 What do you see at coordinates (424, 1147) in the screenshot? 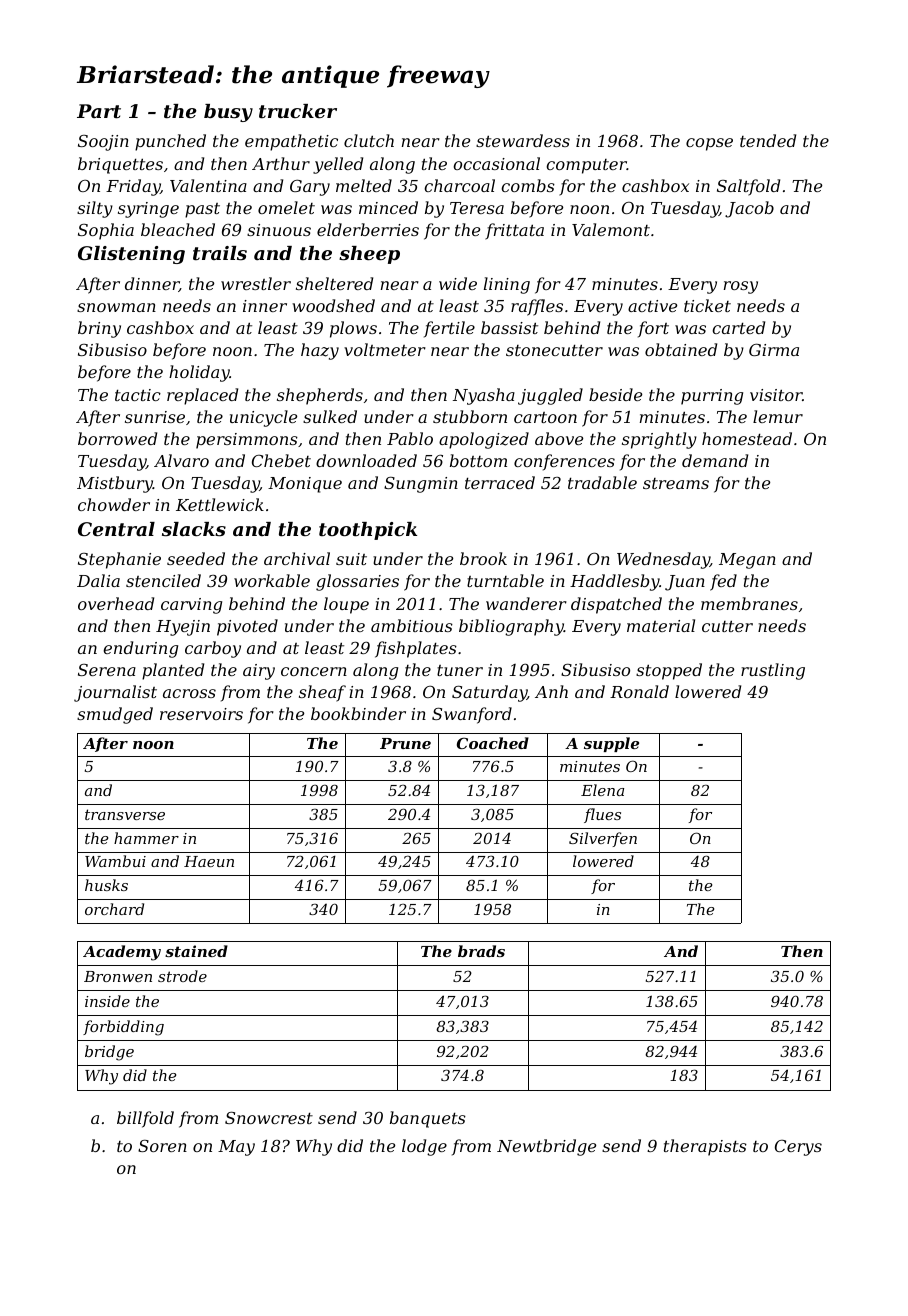
I see `lodge` at bounding box center [424, 1147].
